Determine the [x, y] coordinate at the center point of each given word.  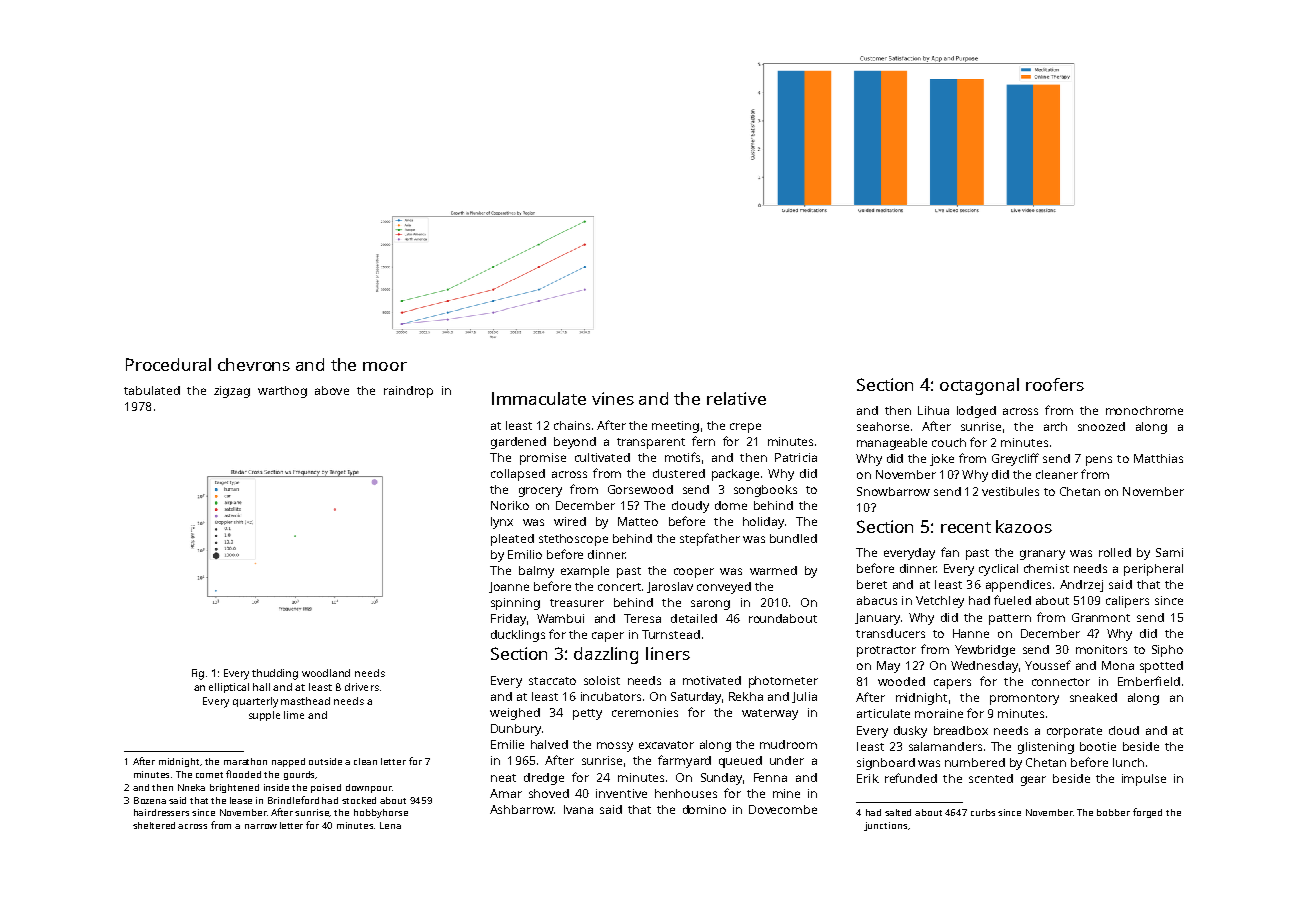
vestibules [1010, 491]
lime [294, 715]
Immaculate [539, 398]
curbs [983, 812]
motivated [712, 680]
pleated [512, 540]
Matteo [638, 521]
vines [613, 398]
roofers [1055, 384]
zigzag [232, 392]
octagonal [979, 386]
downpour [369, 788]
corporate [1074, 732]
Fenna [770, 777]
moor [385, 366]
